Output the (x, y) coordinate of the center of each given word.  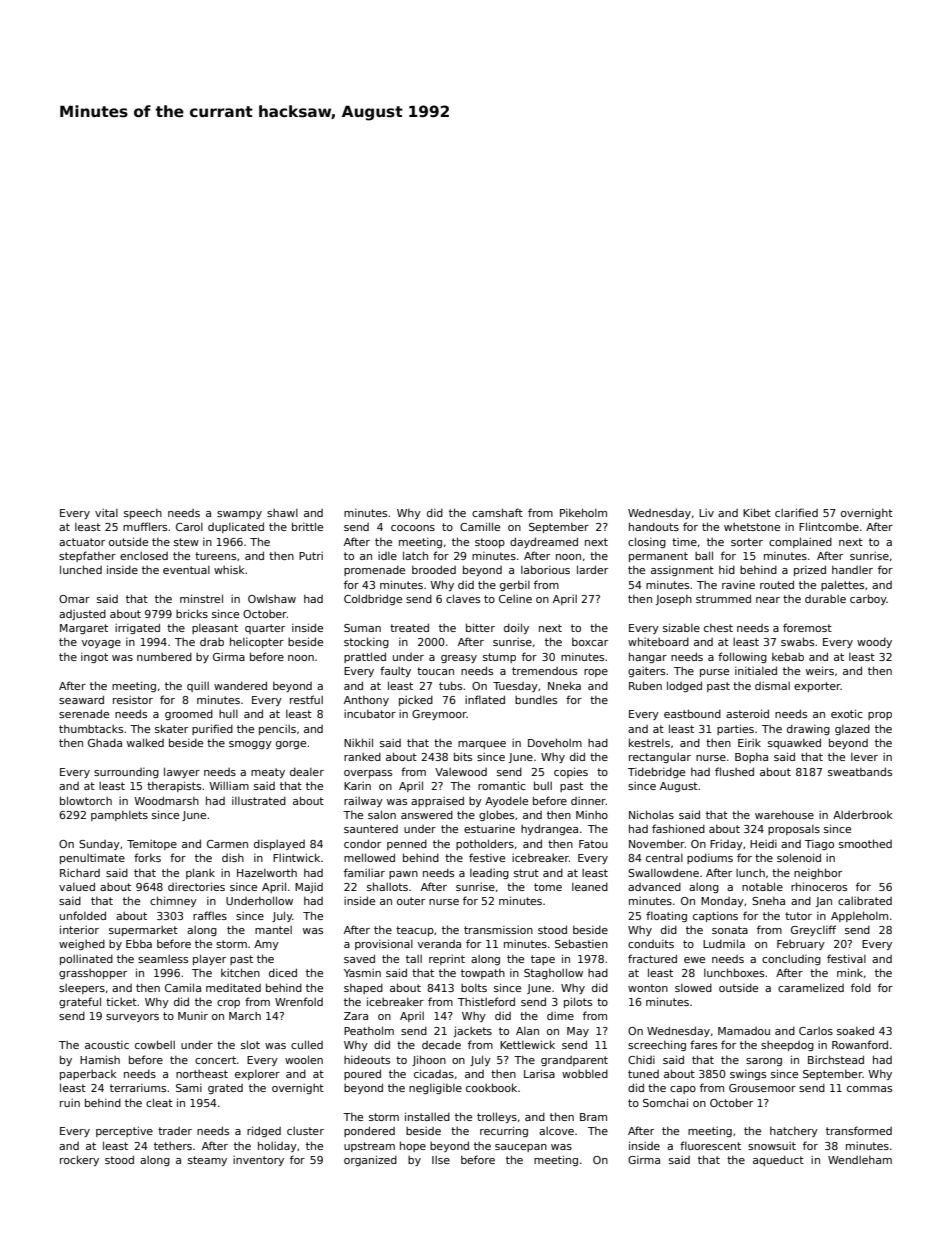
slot (250, 1044)
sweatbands (860, 771)
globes (496, 815)
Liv (706, 513)
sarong (764, 1062)
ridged (264, 1131)
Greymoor (439, 715)
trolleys (497, 1117)
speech (143, 513)
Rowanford (860, 1044)
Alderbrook (863, 814)
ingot (94, 658)
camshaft (497, 512)
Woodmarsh (166, 800)
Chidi (641, 1060)
